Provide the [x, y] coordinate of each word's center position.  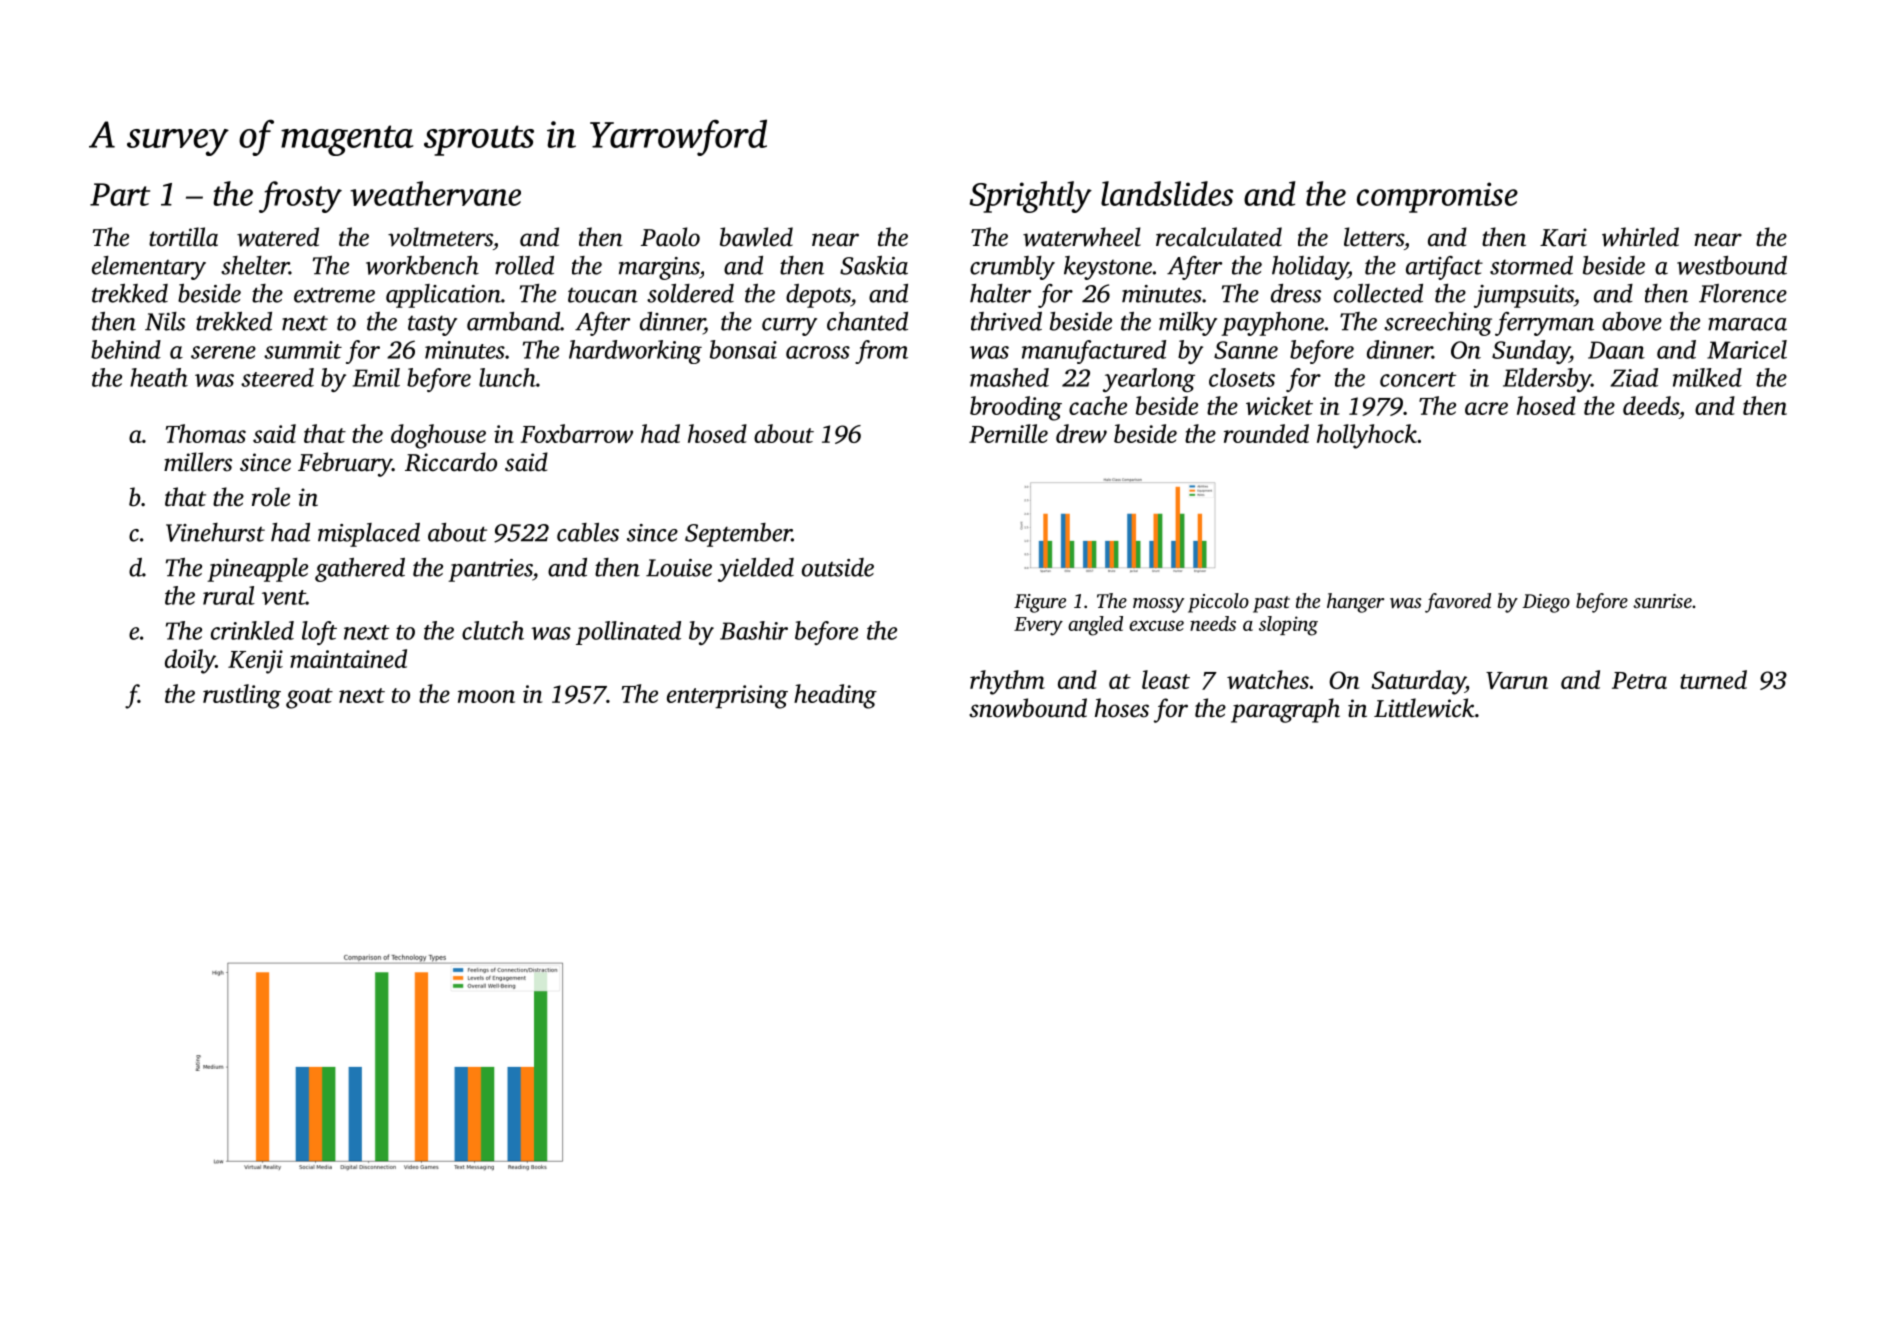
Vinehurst [215, 532]
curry [789, 327]
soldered [690, 293]
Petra [1639, 680]
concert [1418, 379]
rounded [1266, 433]
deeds [1651, 405]
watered [278, 237]
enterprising [727, 697]
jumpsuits [1524, 296]
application [443, 296]
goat [309, 698]
